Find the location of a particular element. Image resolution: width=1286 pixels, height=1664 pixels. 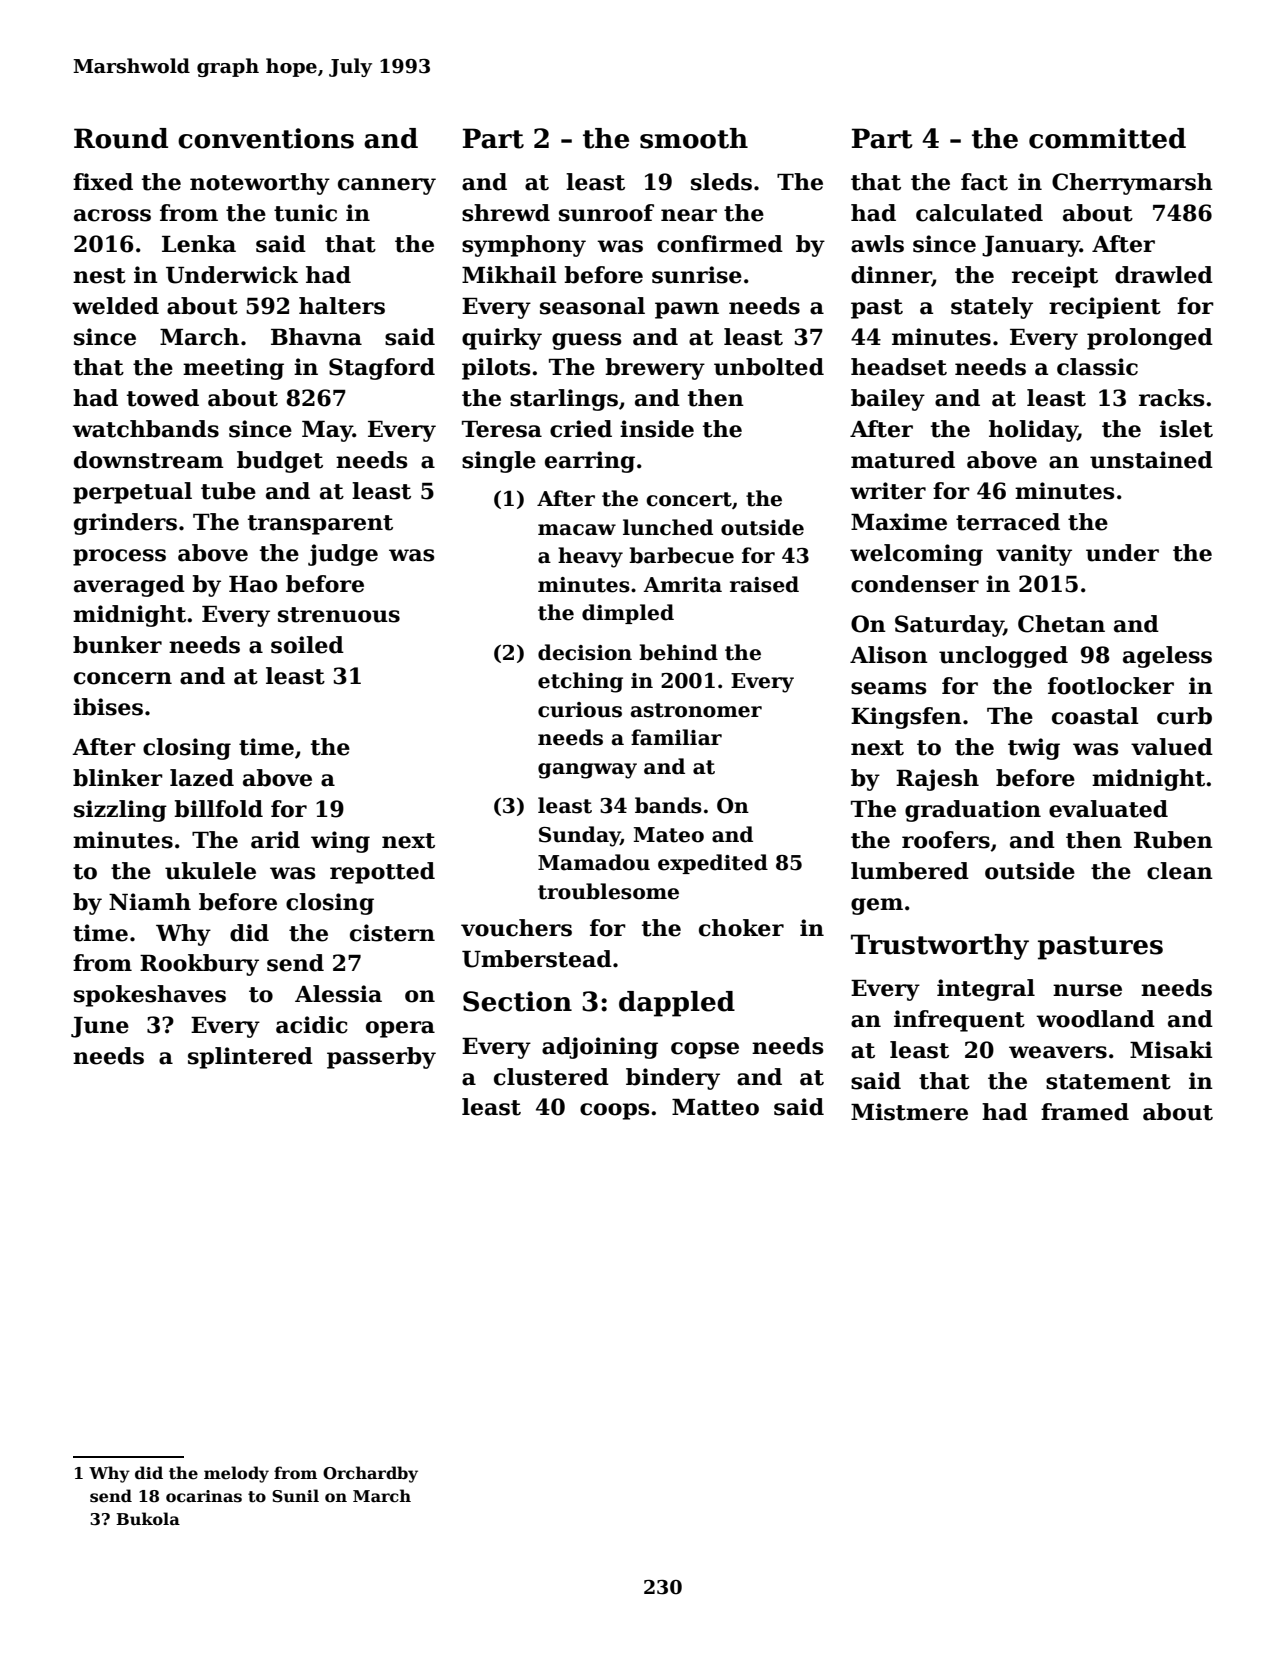

Mateo is located at coordinates (669, 835).
